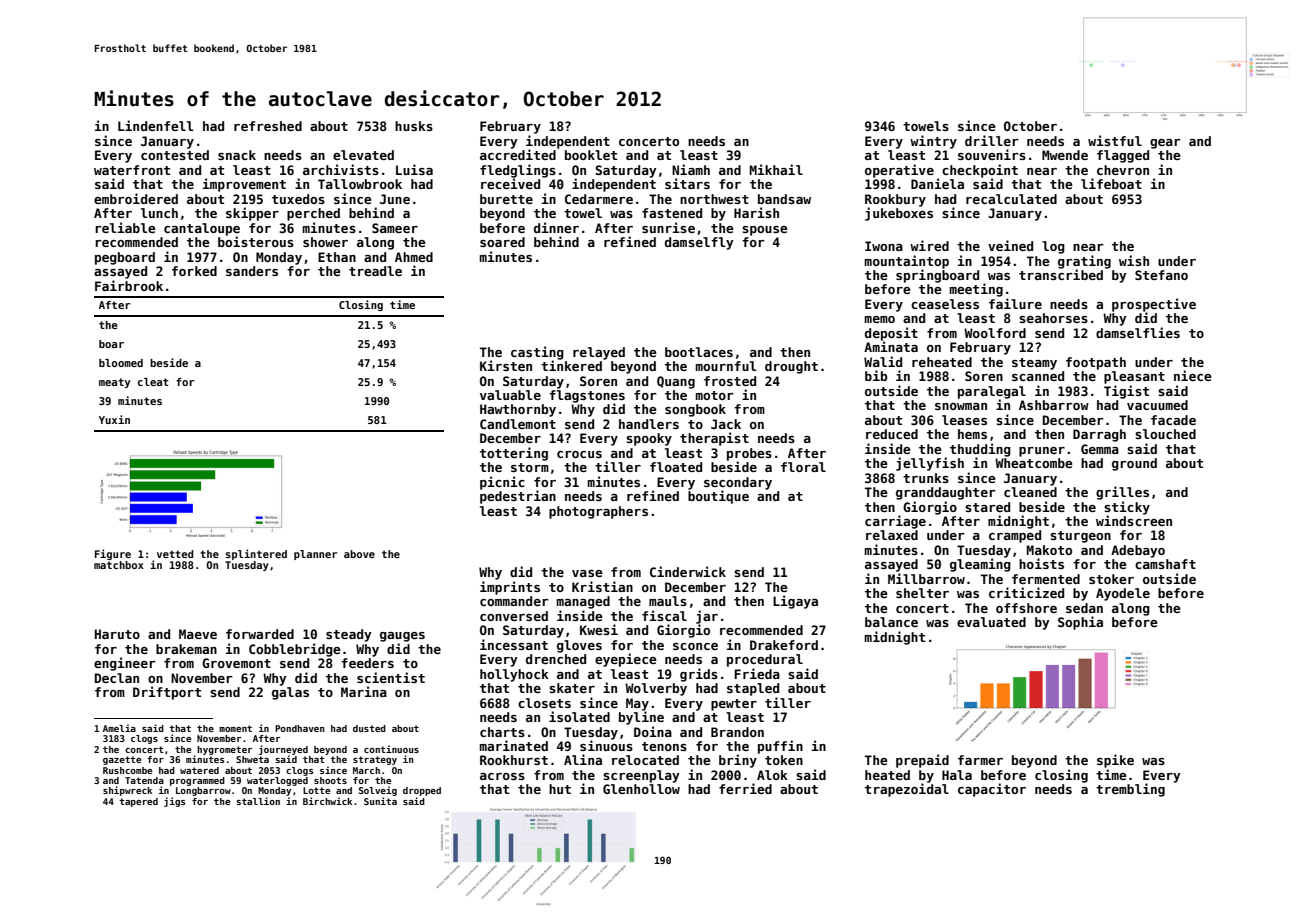  Describe the element at coordinates (879, 319) in the page. I see `memo` at that location.
